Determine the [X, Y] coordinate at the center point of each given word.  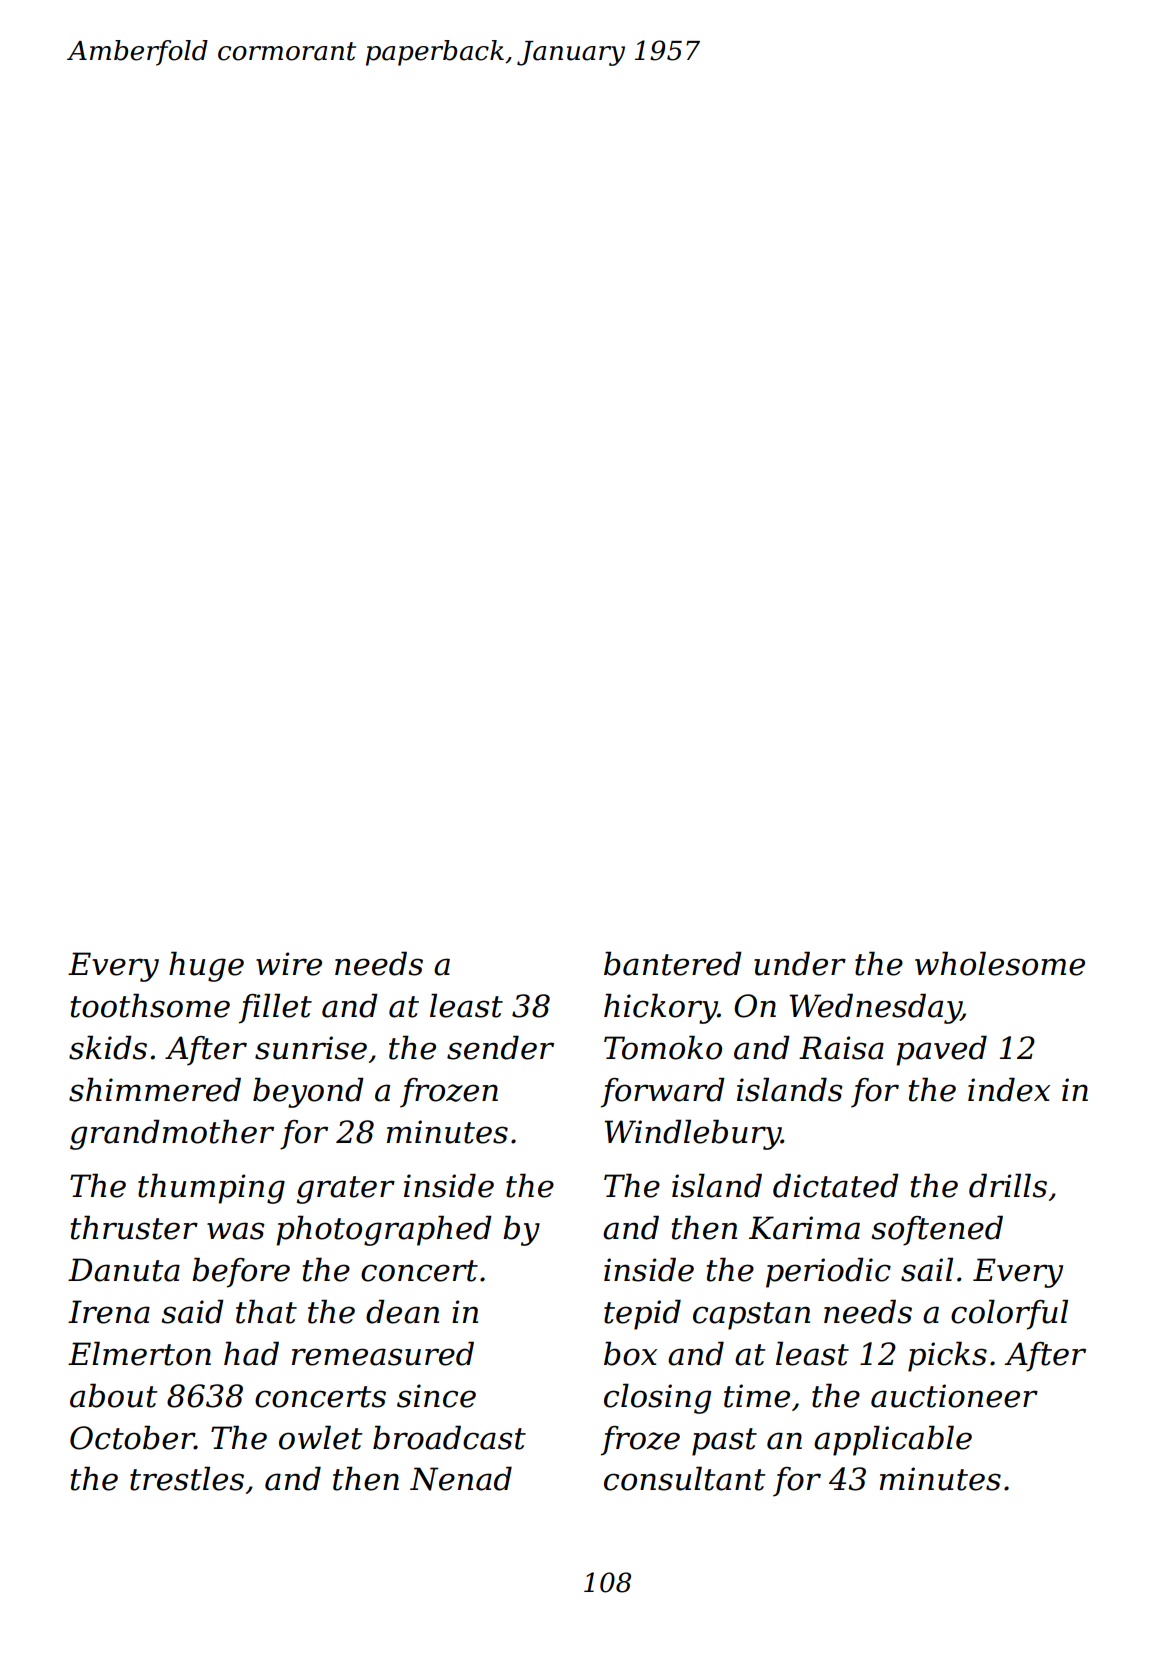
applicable [893, 1440]
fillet [275, 1008]
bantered [673, 963]
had [251, 1353]
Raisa [841, 1048]
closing [657, 1398]
